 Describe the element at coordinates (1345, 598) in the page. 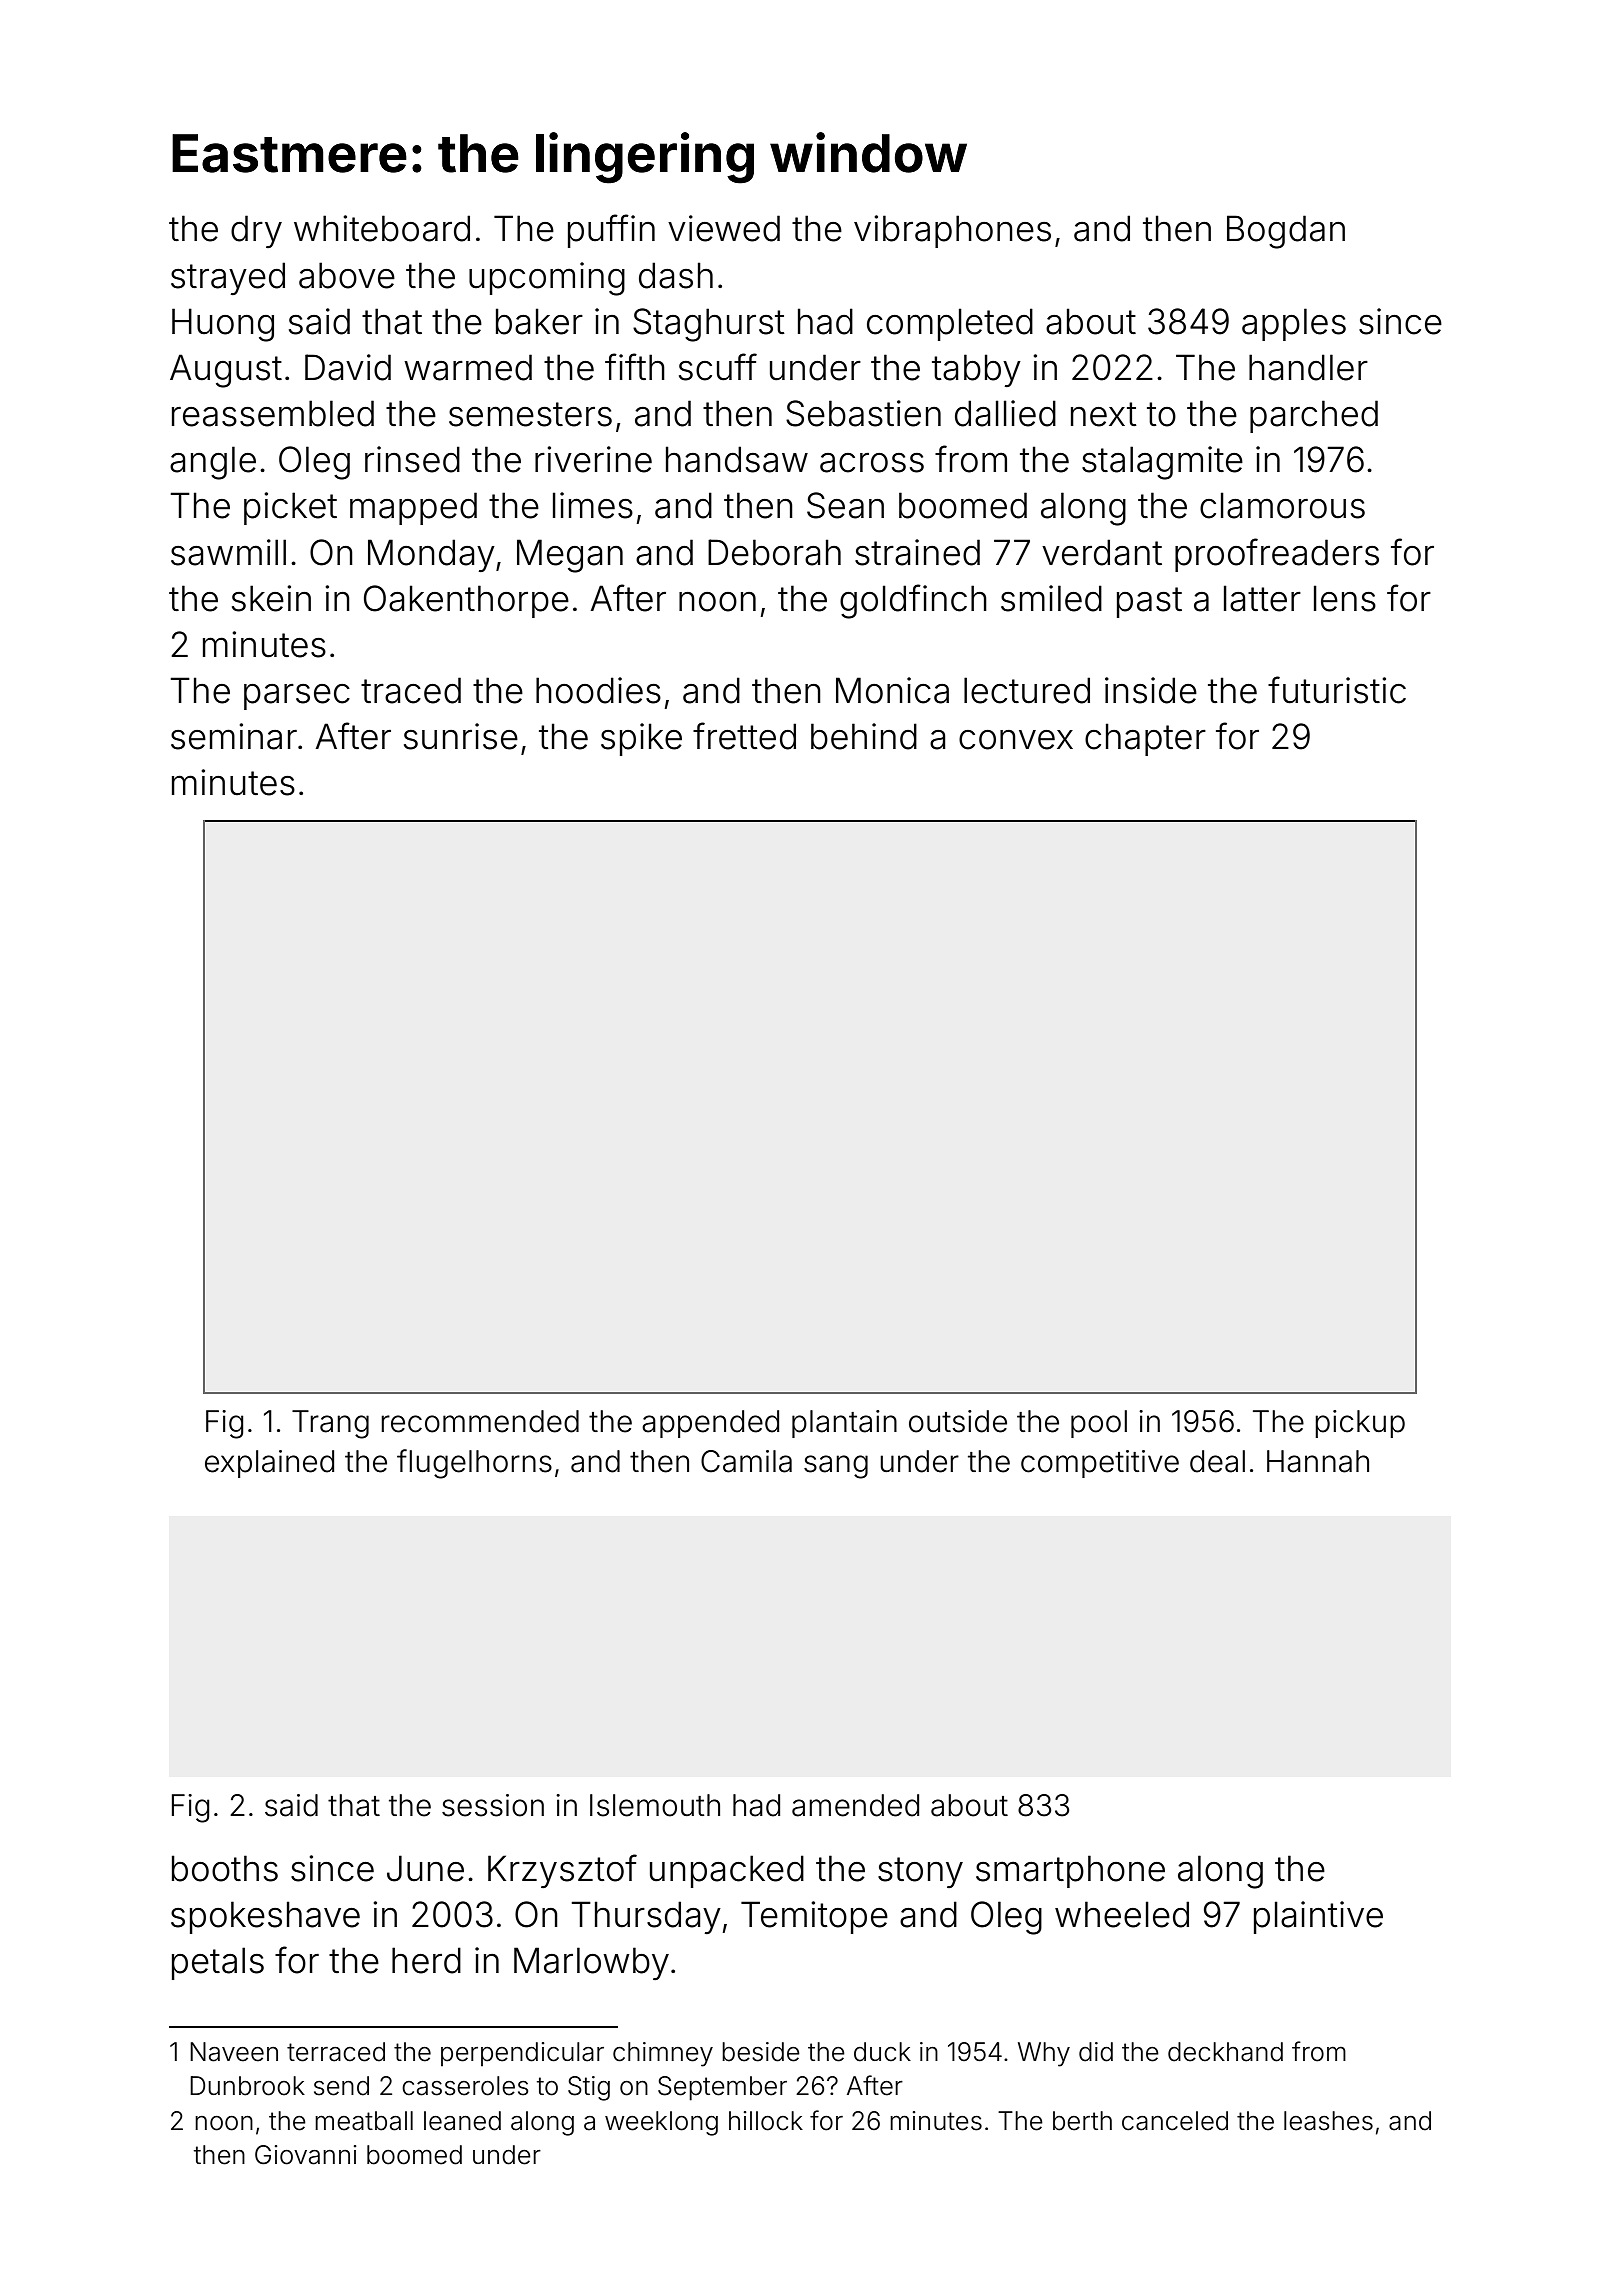

I see `lens` at that location.
